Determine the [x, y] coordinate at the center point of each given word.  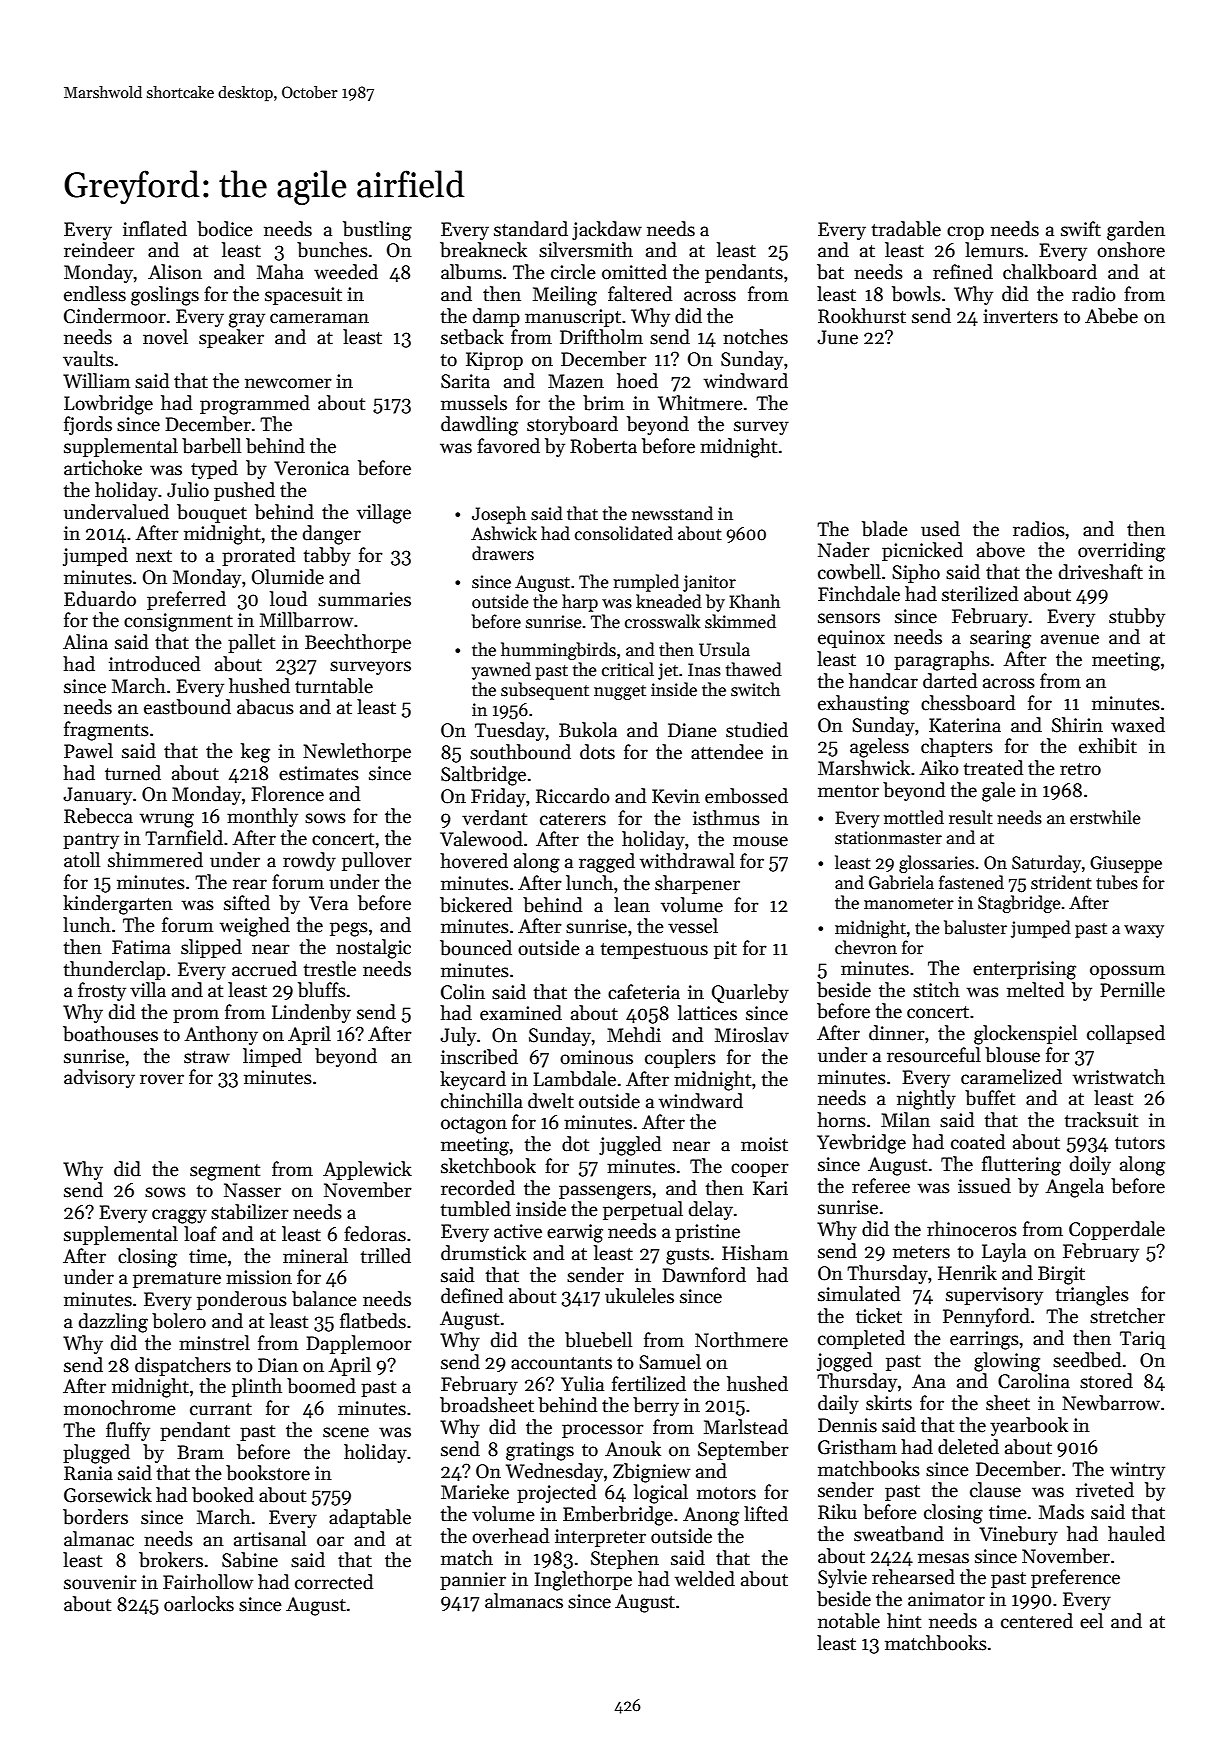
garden [1136, 231]
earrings [984, 1340]
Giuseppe [1126, 864]
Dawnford [704, 1275]
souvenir [100, 1582]
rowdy [309, 861]
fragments [106, 731]
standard [531, 229]
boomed [321, 1386]
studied [757, 730]
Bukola [588, 730]
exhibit [1108, 746]
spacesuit [303, 296]
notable [849, 1621]
